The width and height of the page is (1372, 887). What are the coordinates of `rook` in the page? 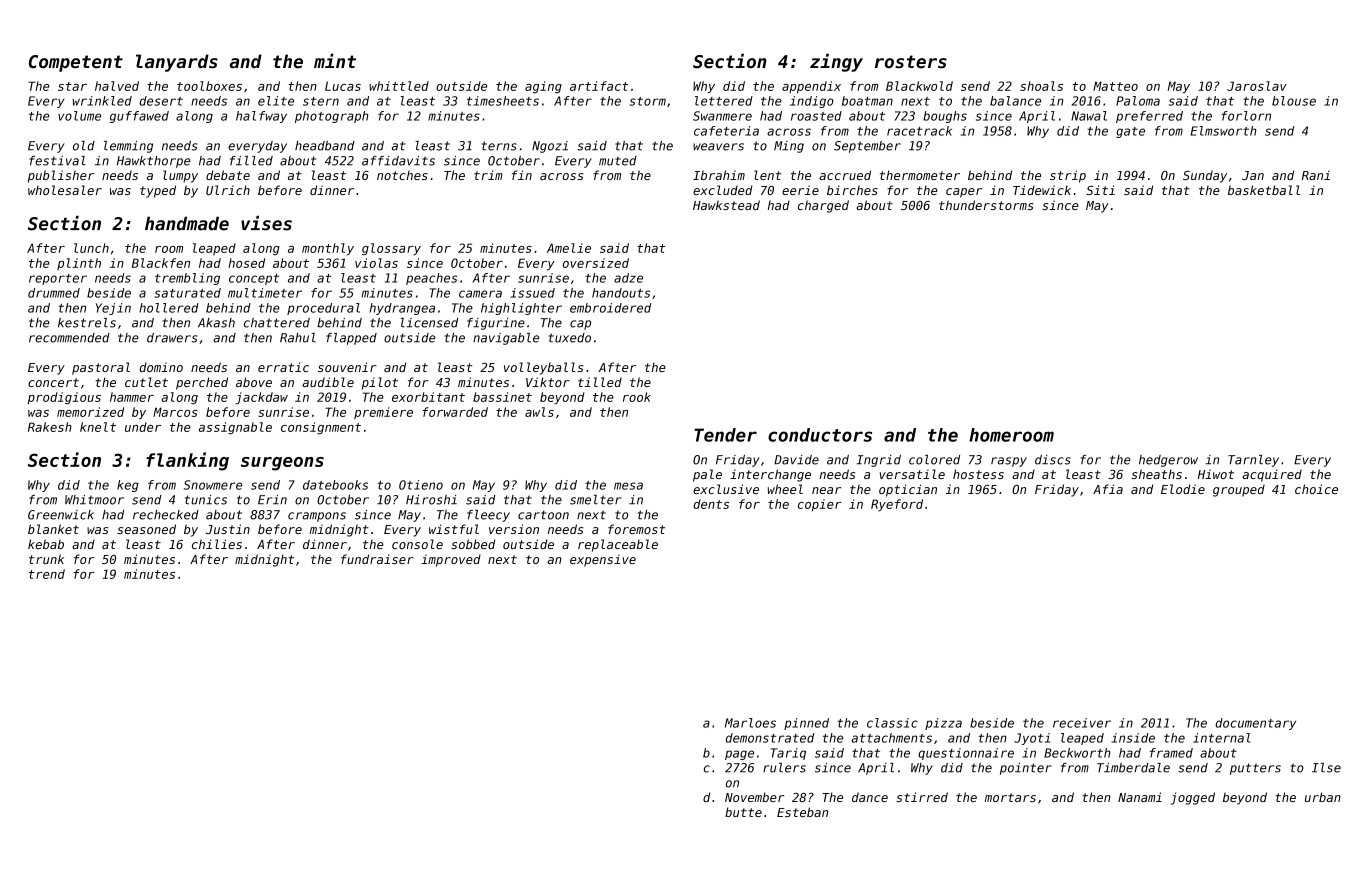 It's located at (637, 397).
